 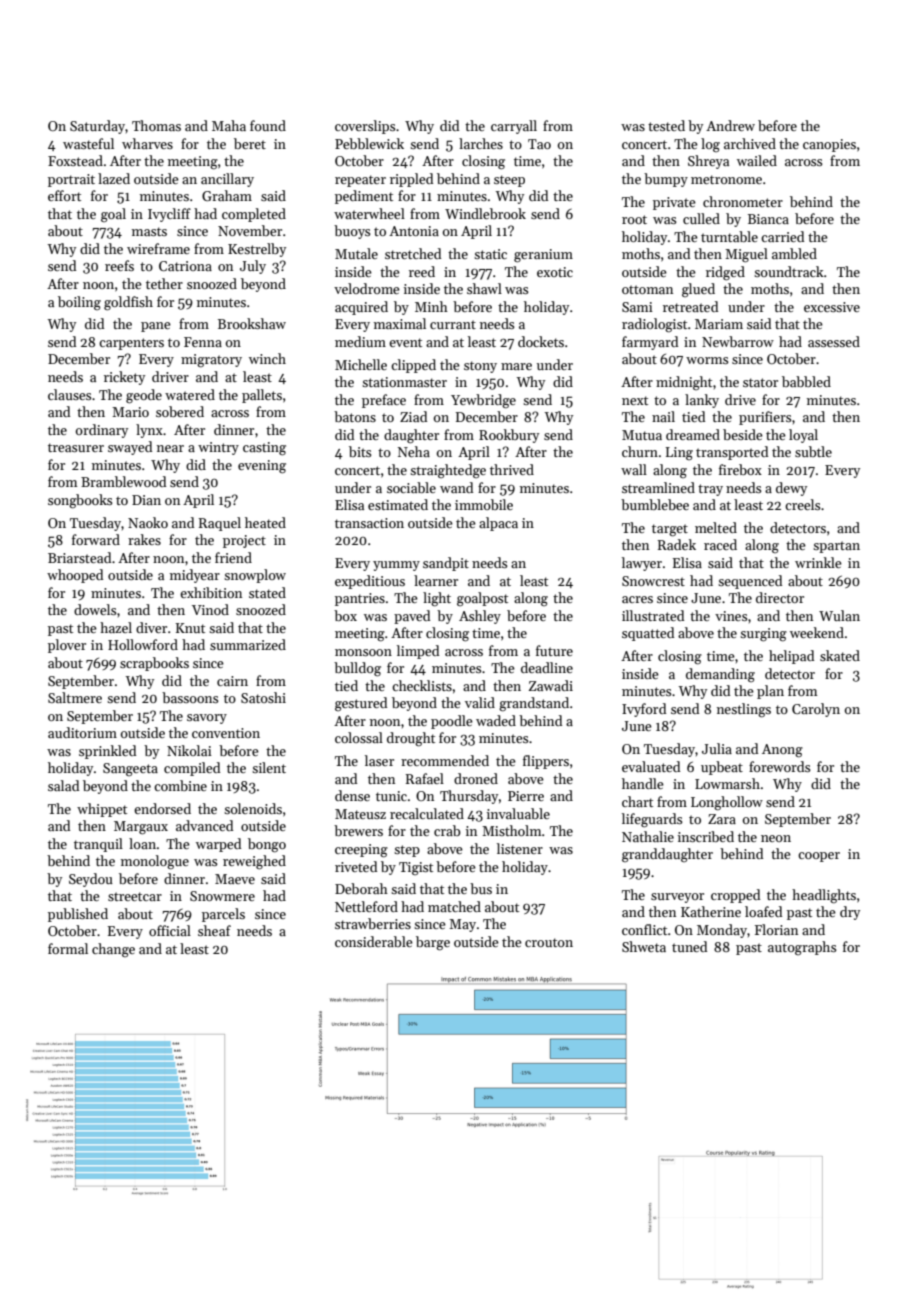 I want to click on limped, so click(x=418, y=652).
